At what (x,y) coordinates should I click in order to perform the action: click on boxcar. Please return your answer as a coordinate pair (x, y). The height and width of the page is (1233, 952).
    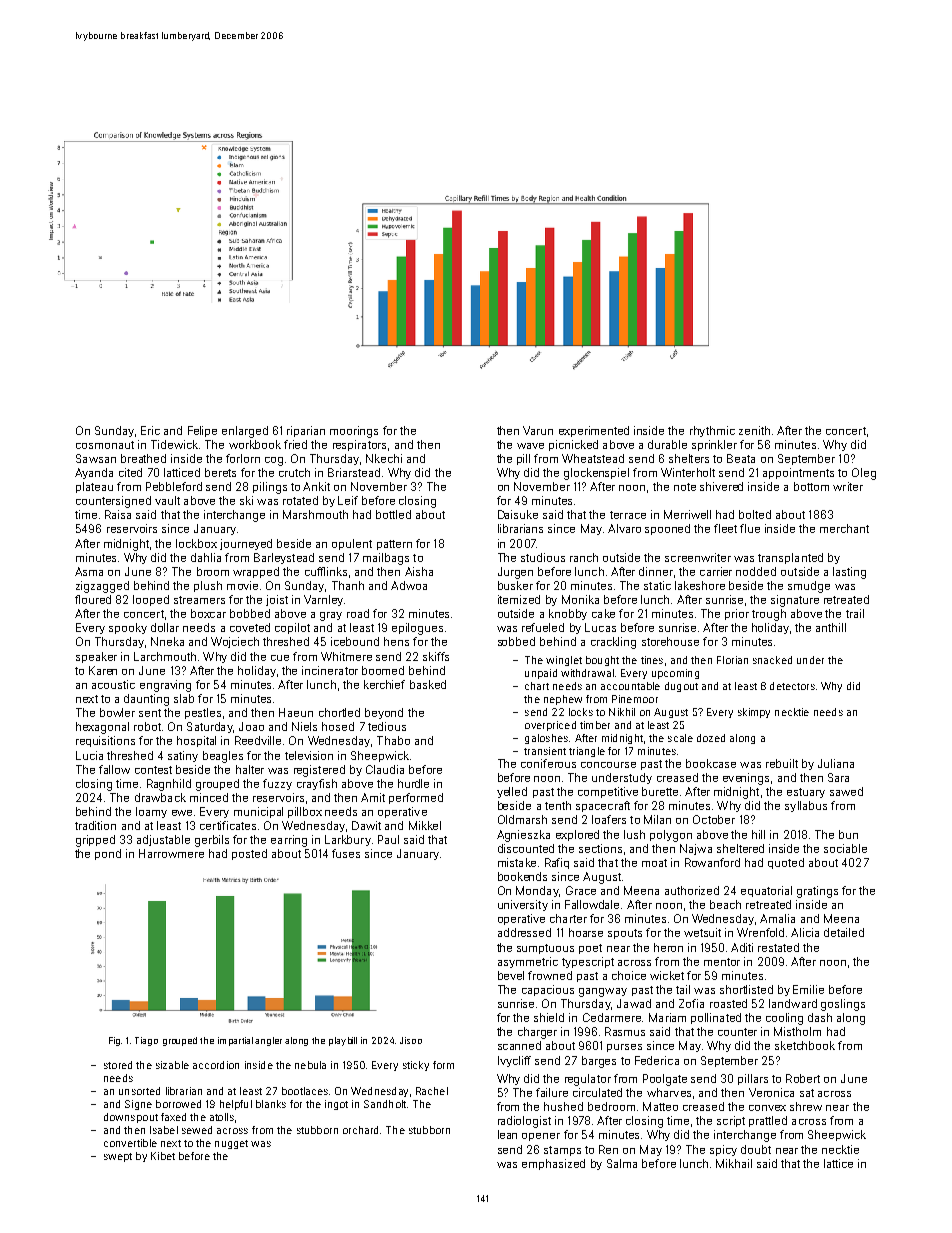
    Looking at the image, I should click on (208, 613).
